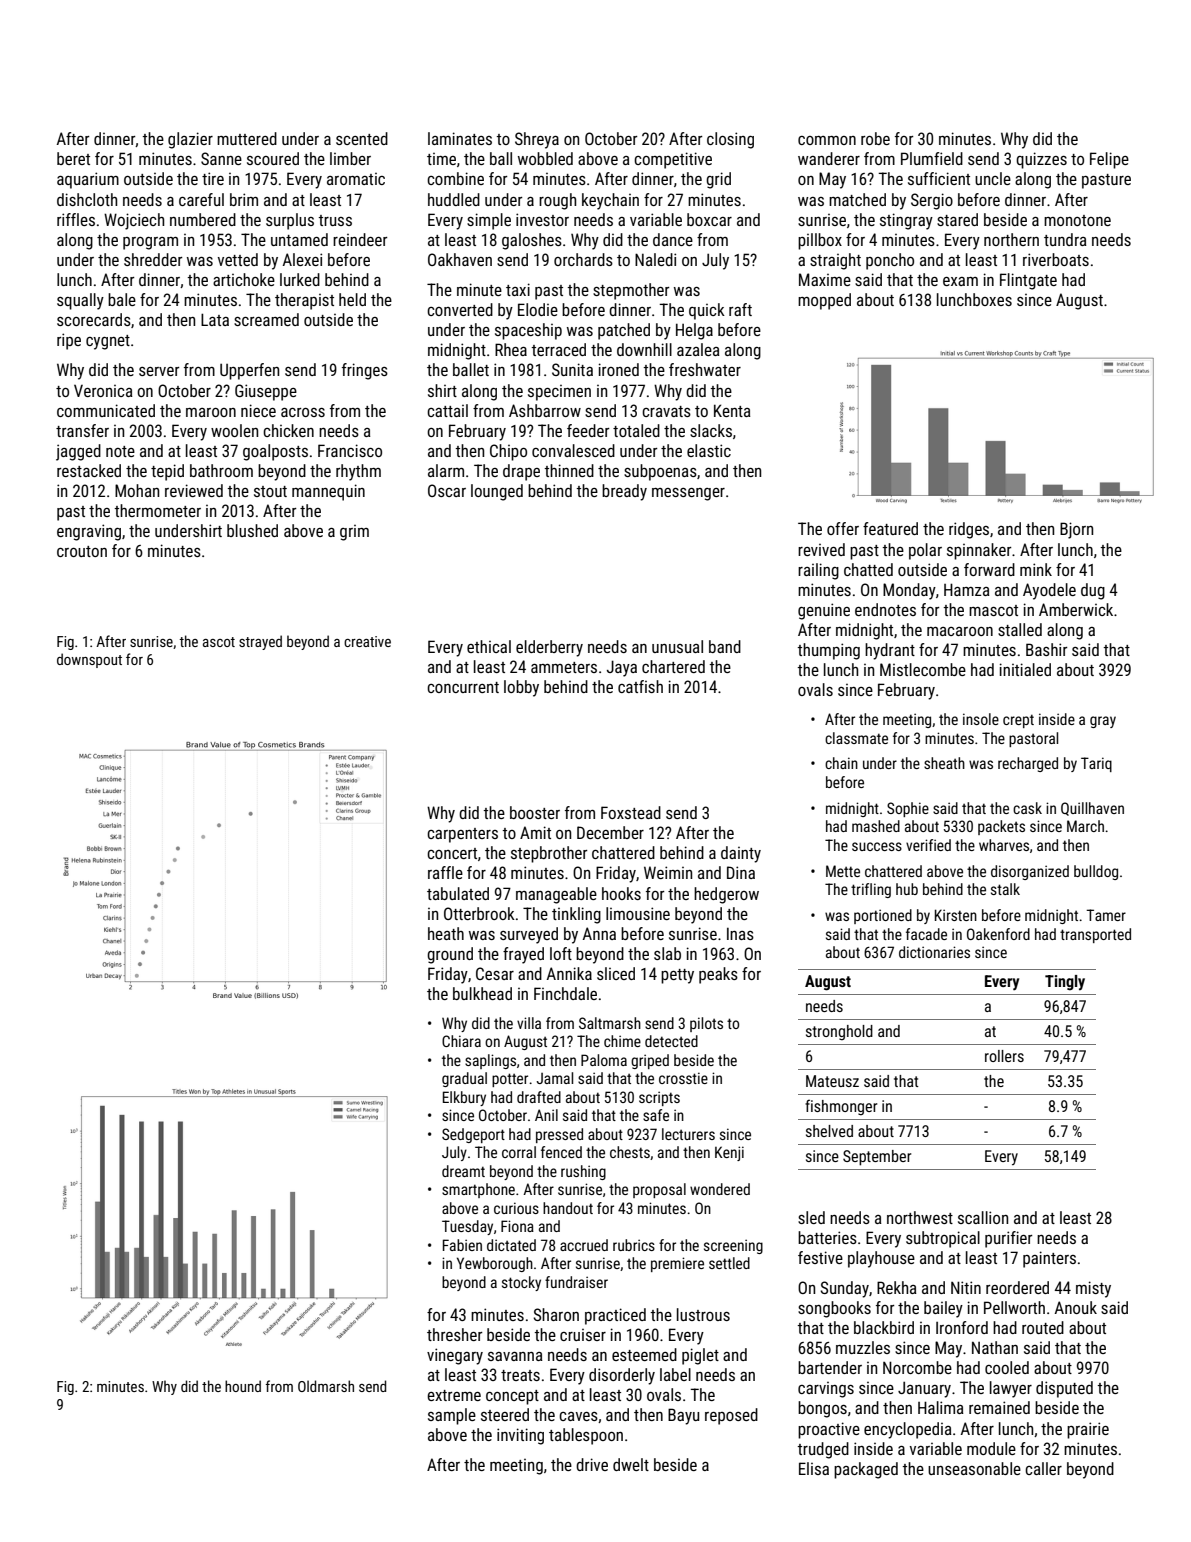 The image size is (1191, 1542). Describe the element at coordinates (659, 1190) in the document. I see `proposal` at that location.
